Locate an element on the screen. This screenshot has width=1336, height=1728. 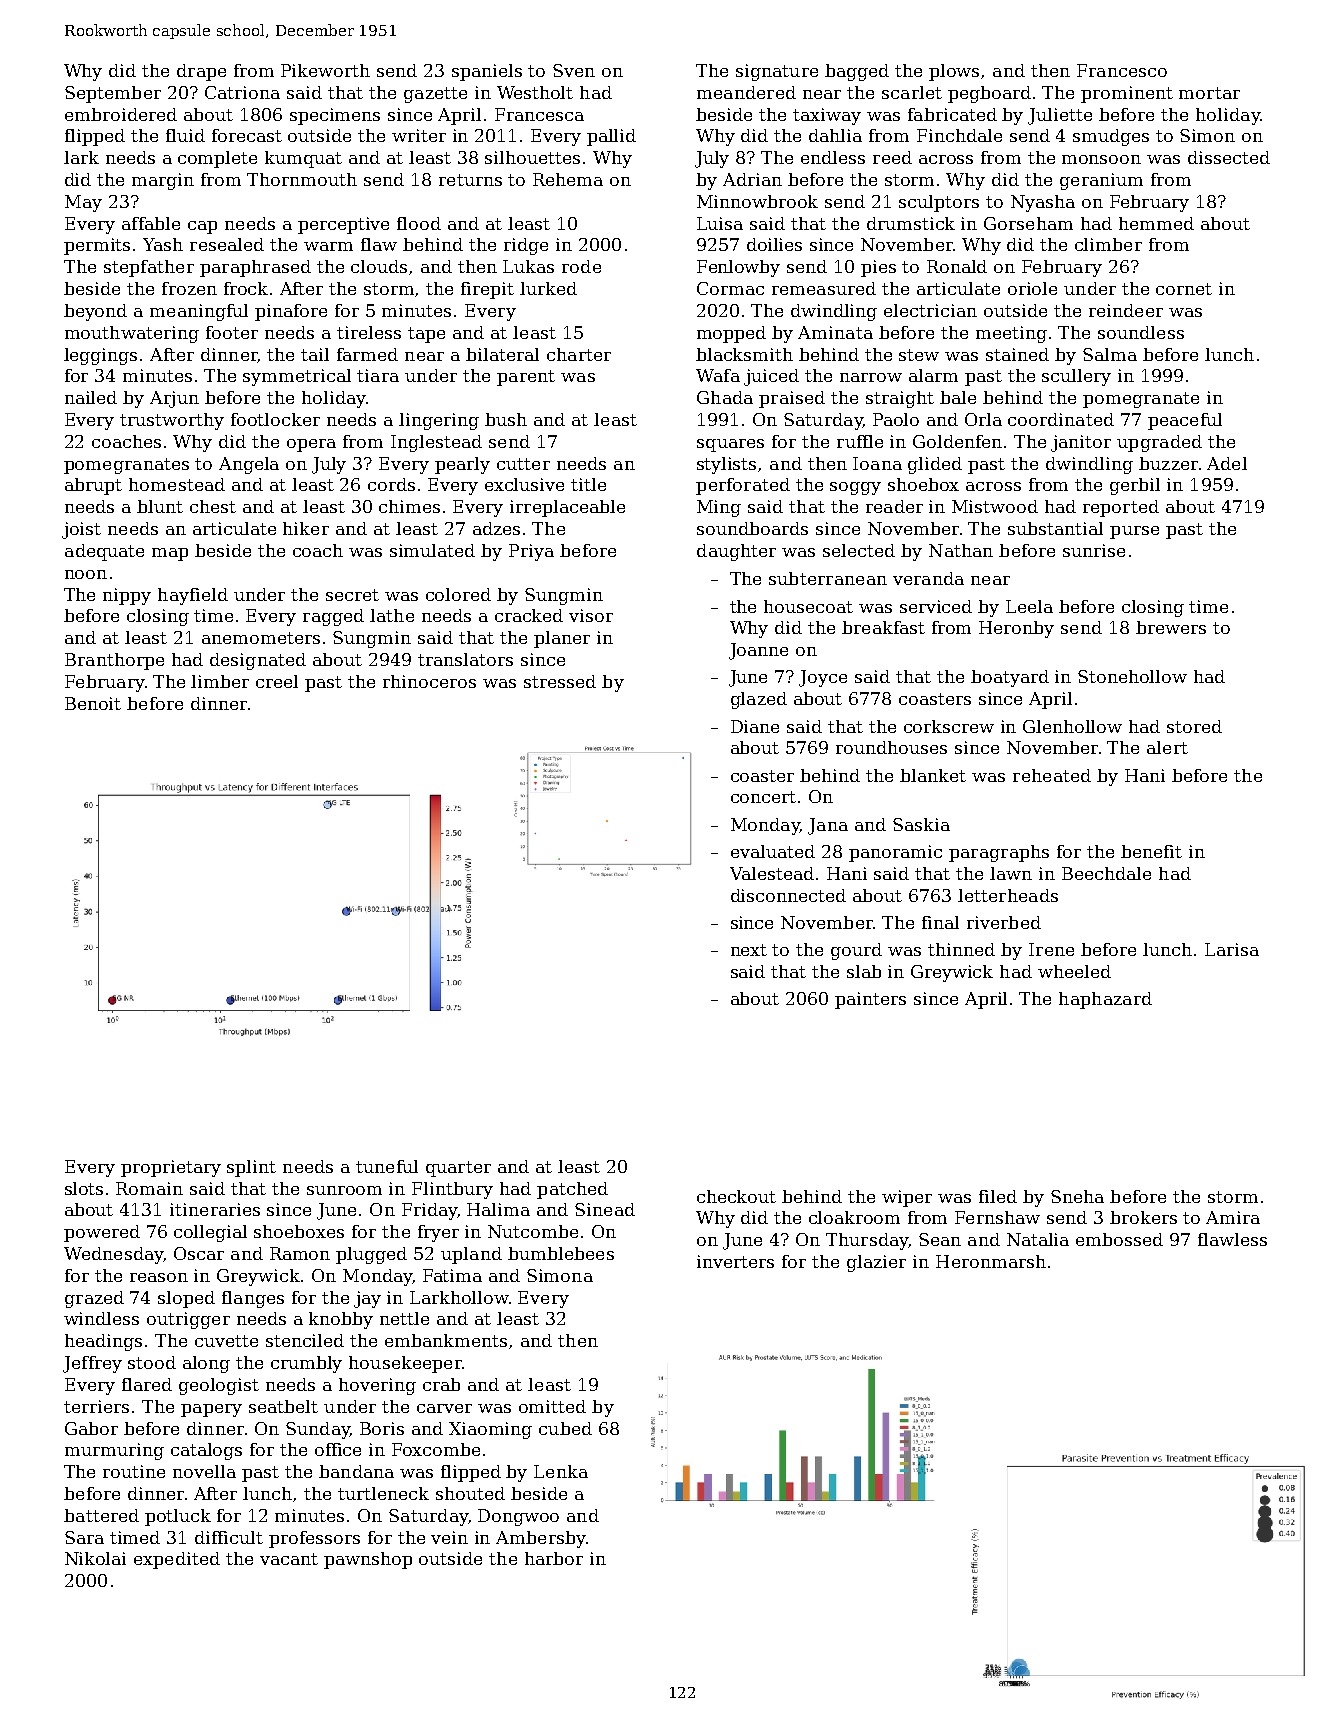
disconnected is located at coordinates (788, 895).
